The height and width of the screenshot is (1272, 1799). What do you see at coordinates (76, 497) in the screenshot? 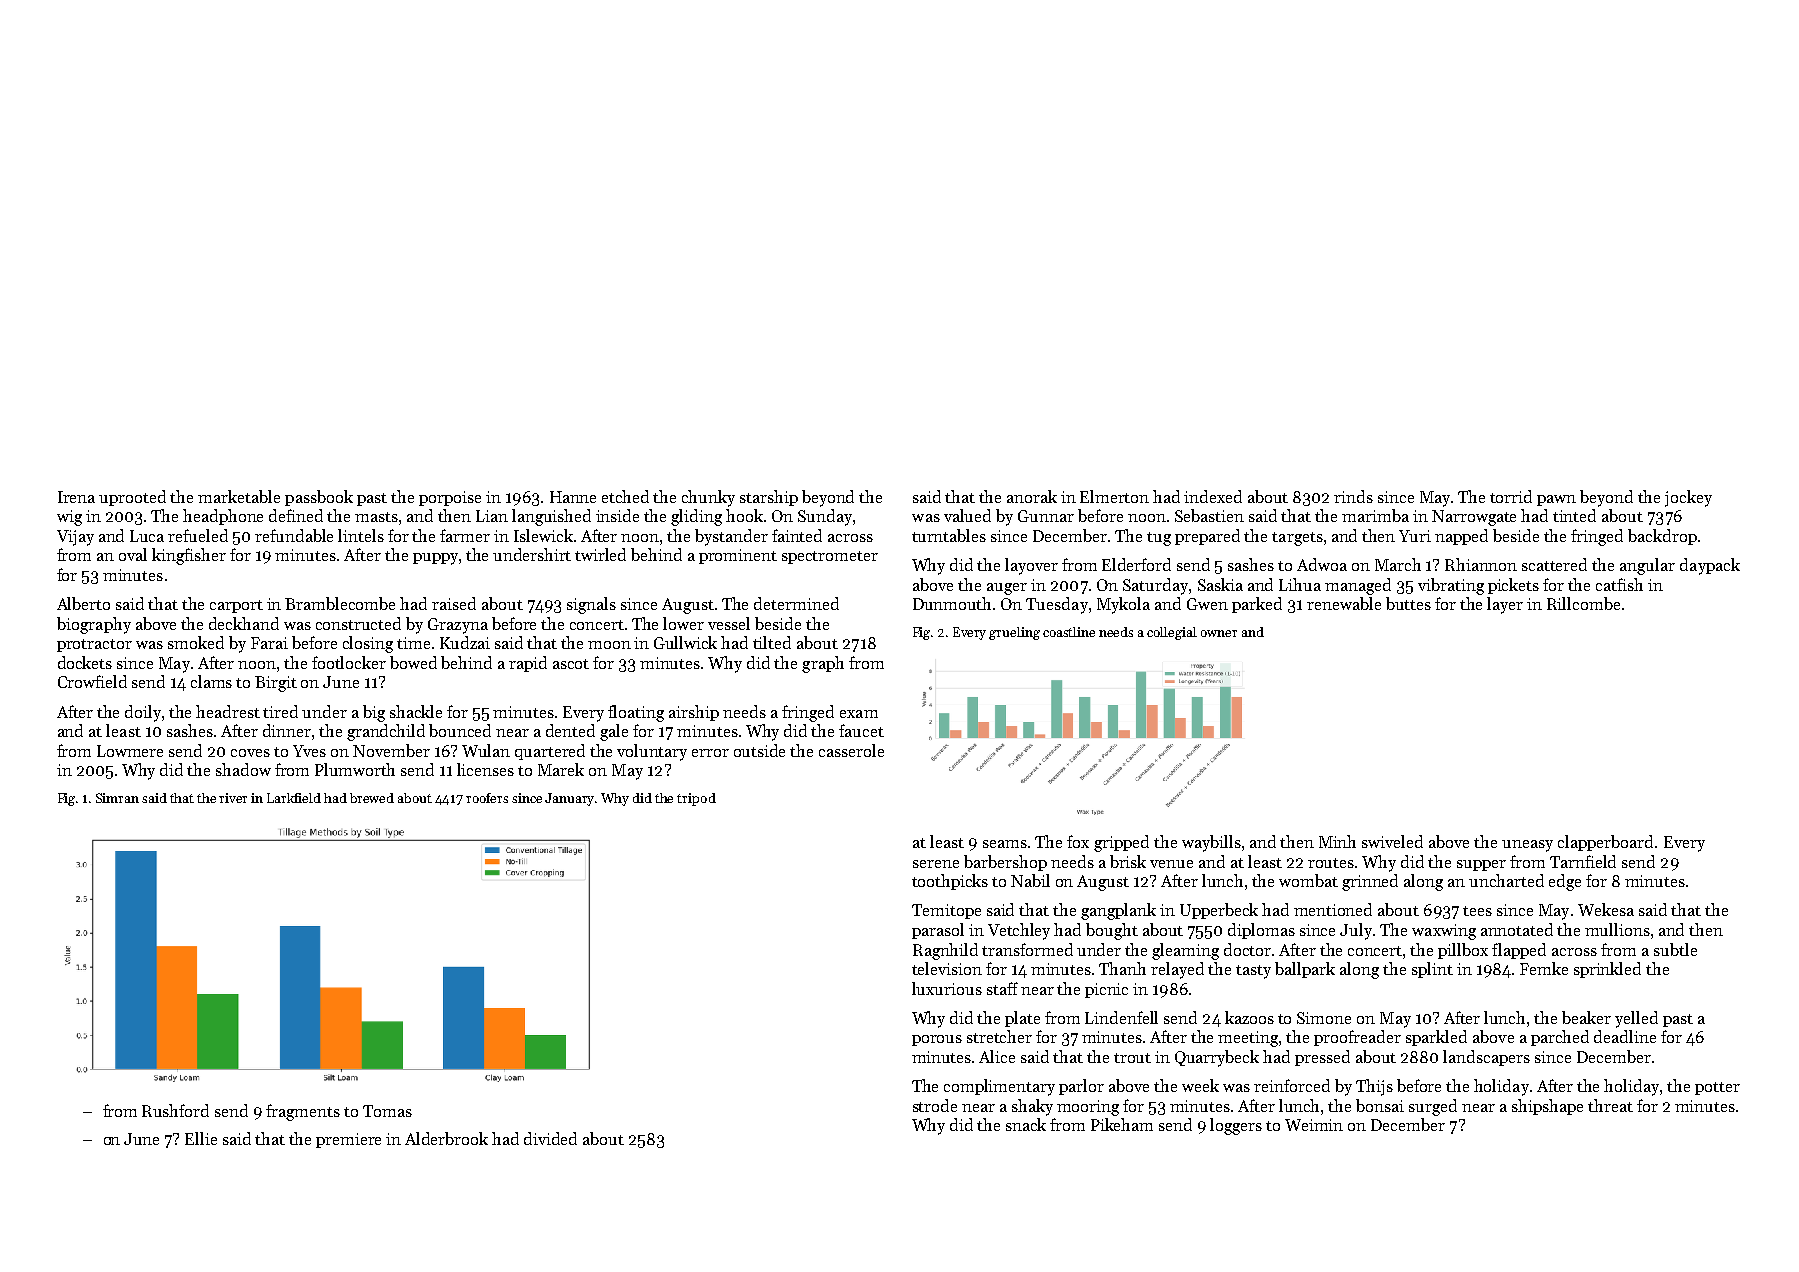
I see `Irena` at bounding box center [76, 497].
